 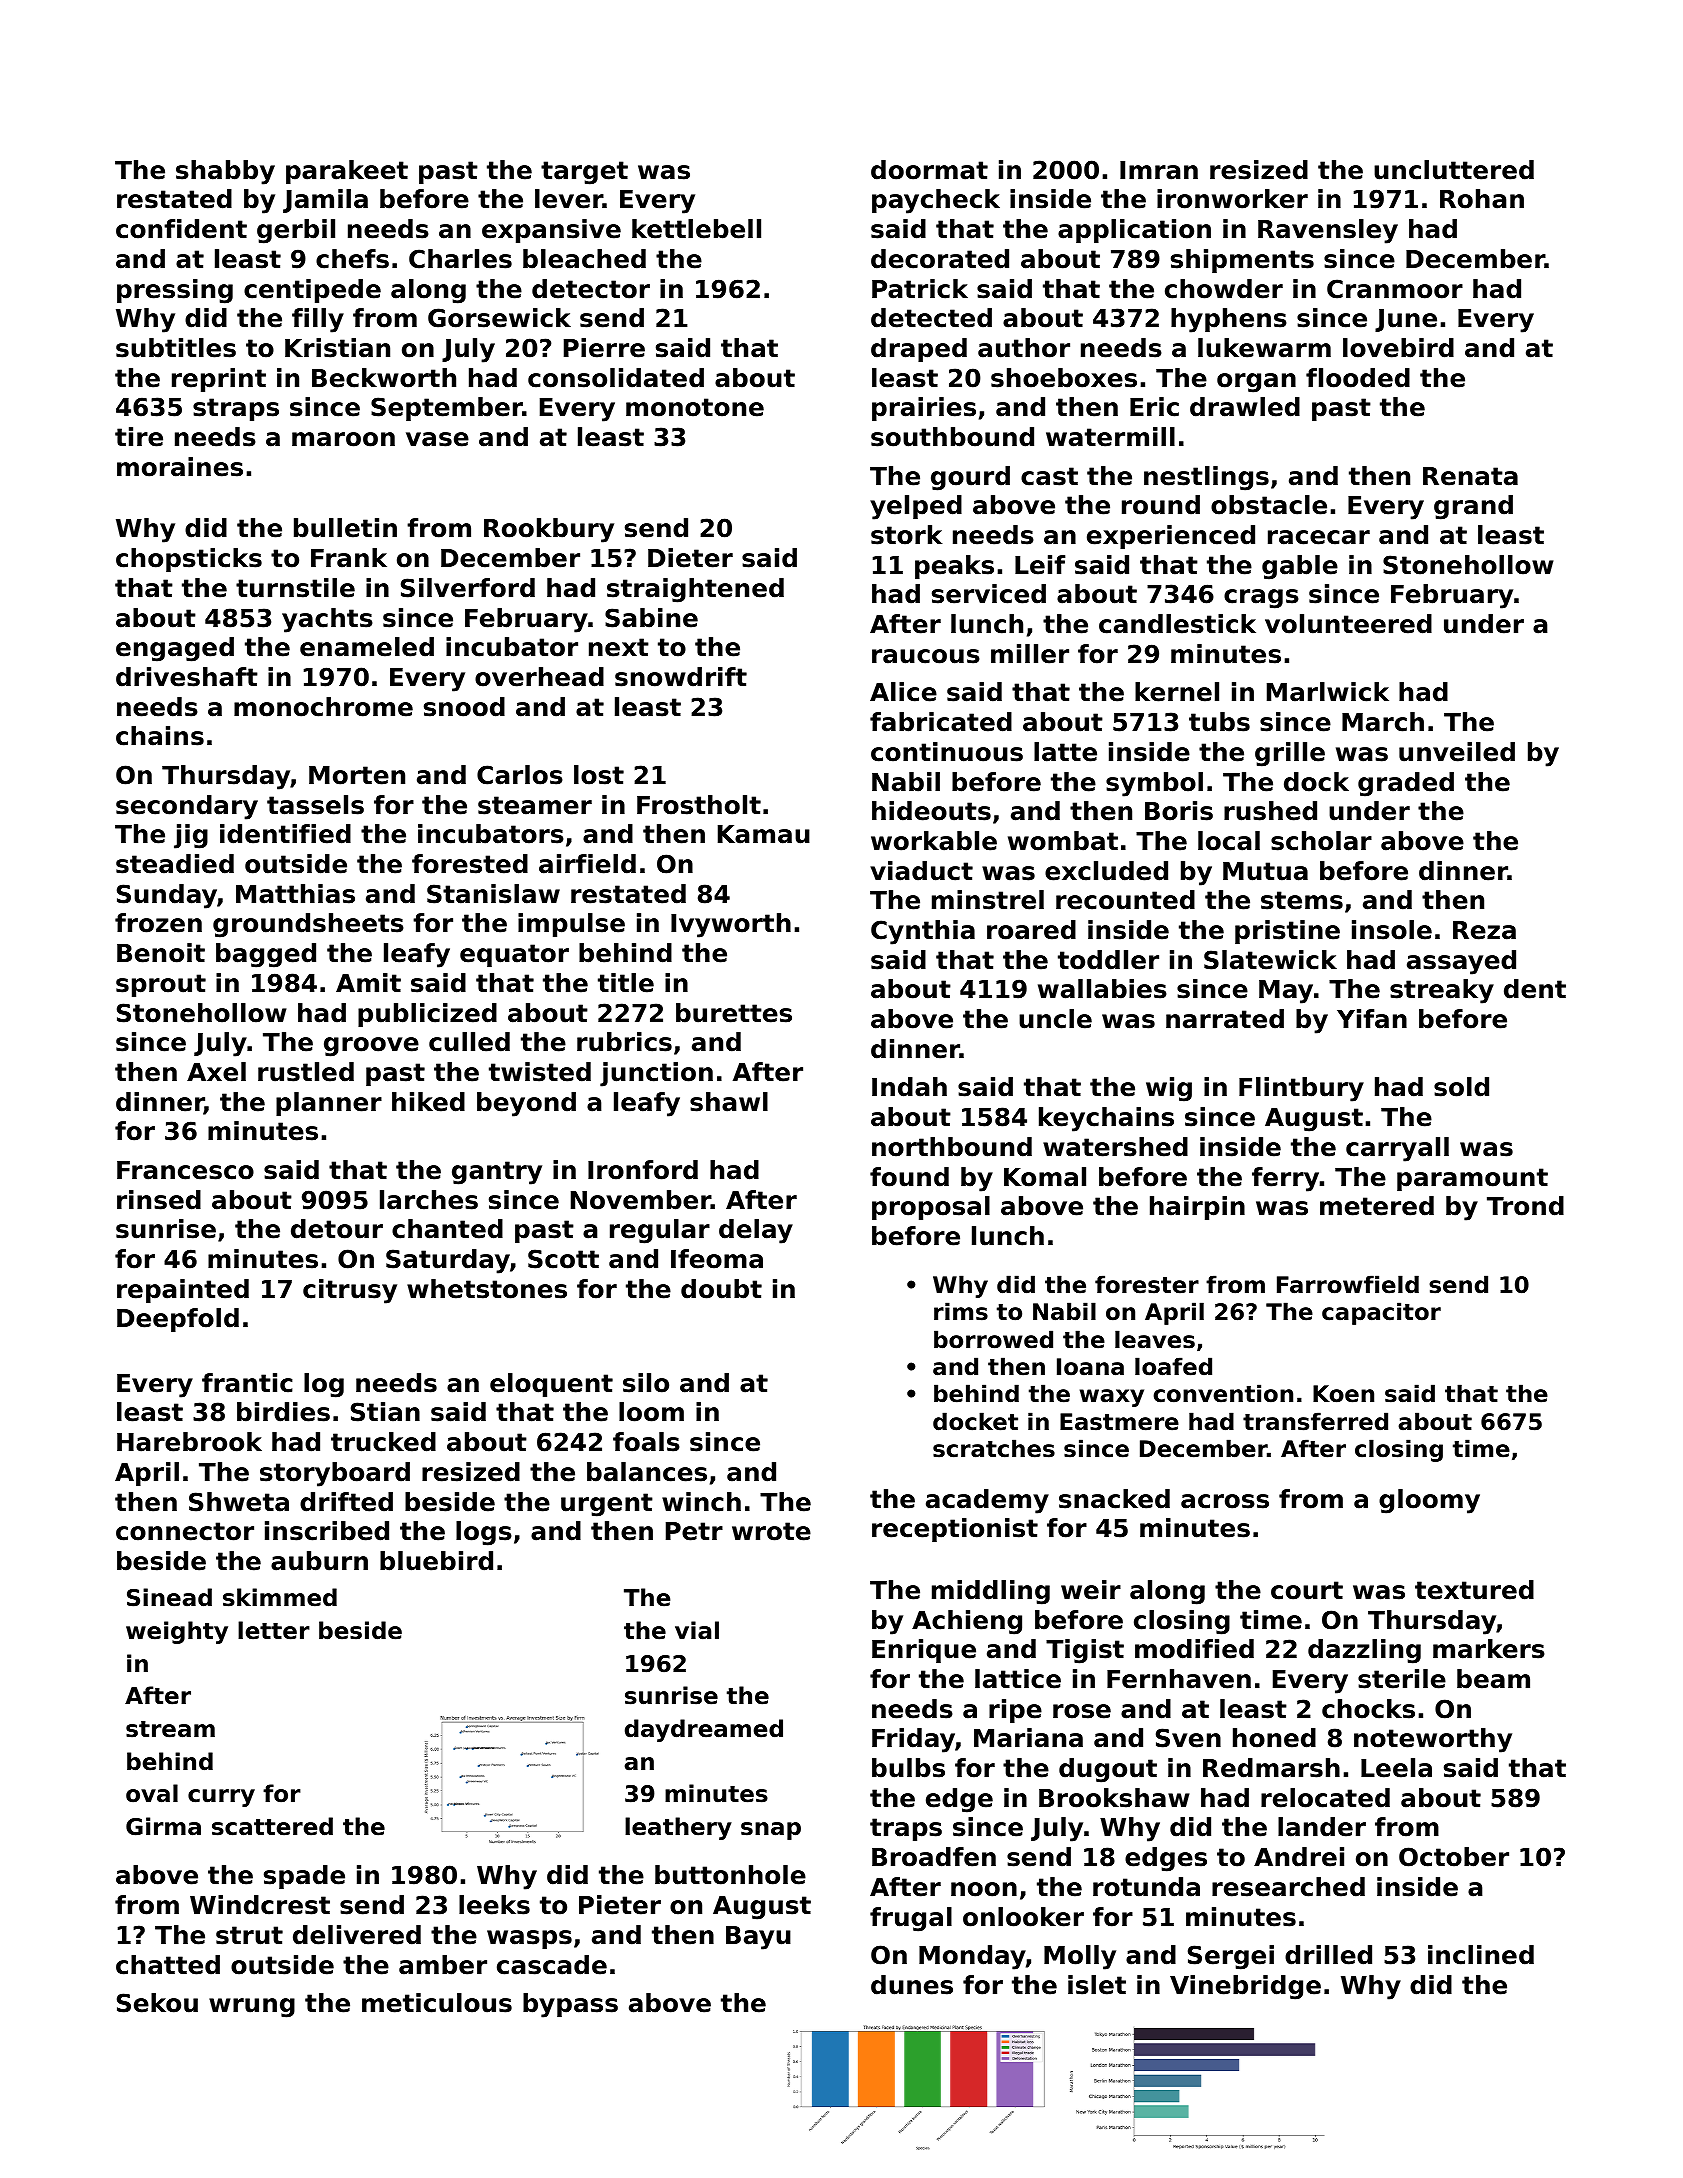 What do you see at coordinates (1454, 170) in the screenshot?
I see `uncluttered` at bounding box center [1454, 170].
